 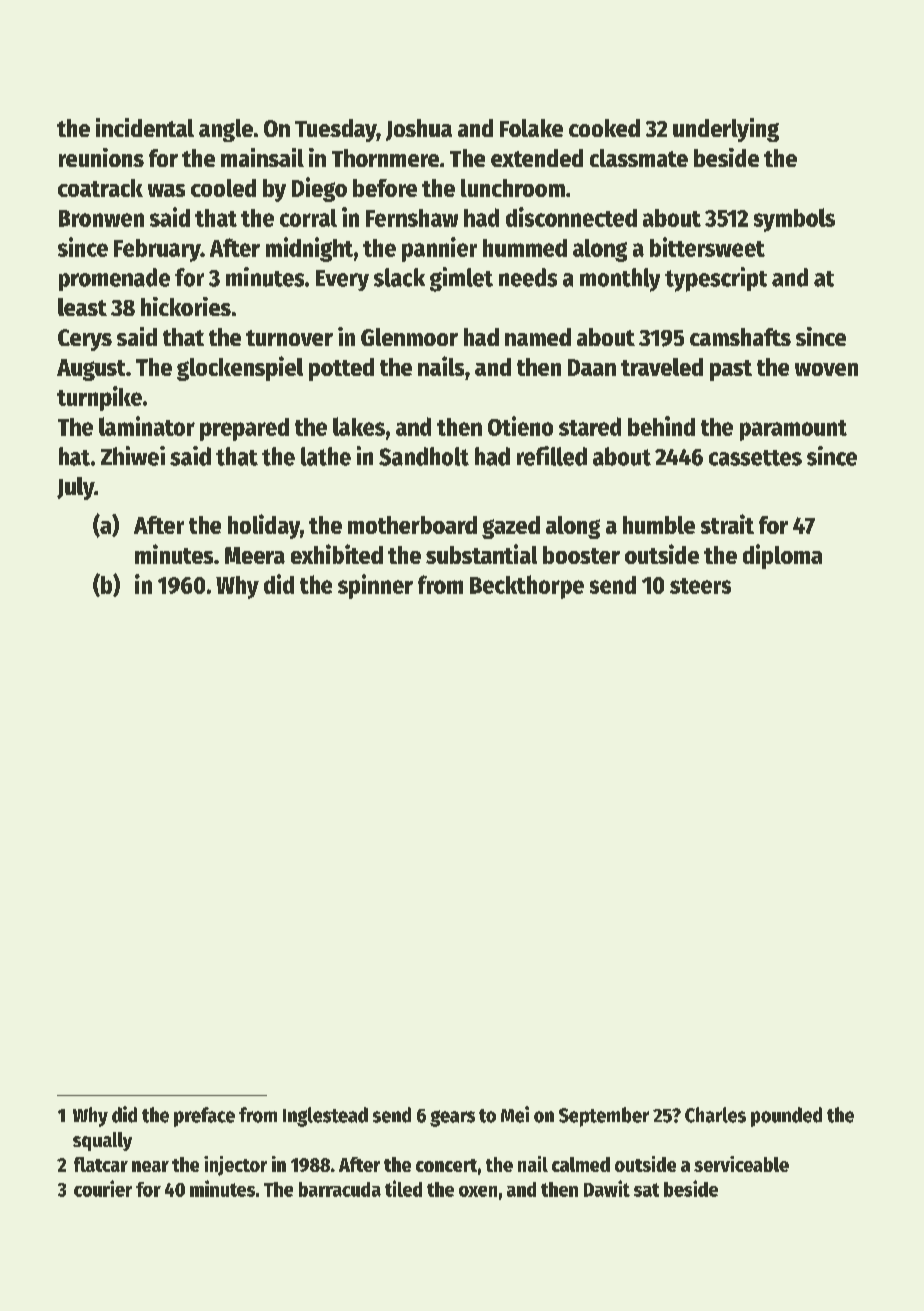 What do you see at coordinates (527, 587) in the screenshot?
I see `Beckthorpe` at bounding box center [527, 587].
